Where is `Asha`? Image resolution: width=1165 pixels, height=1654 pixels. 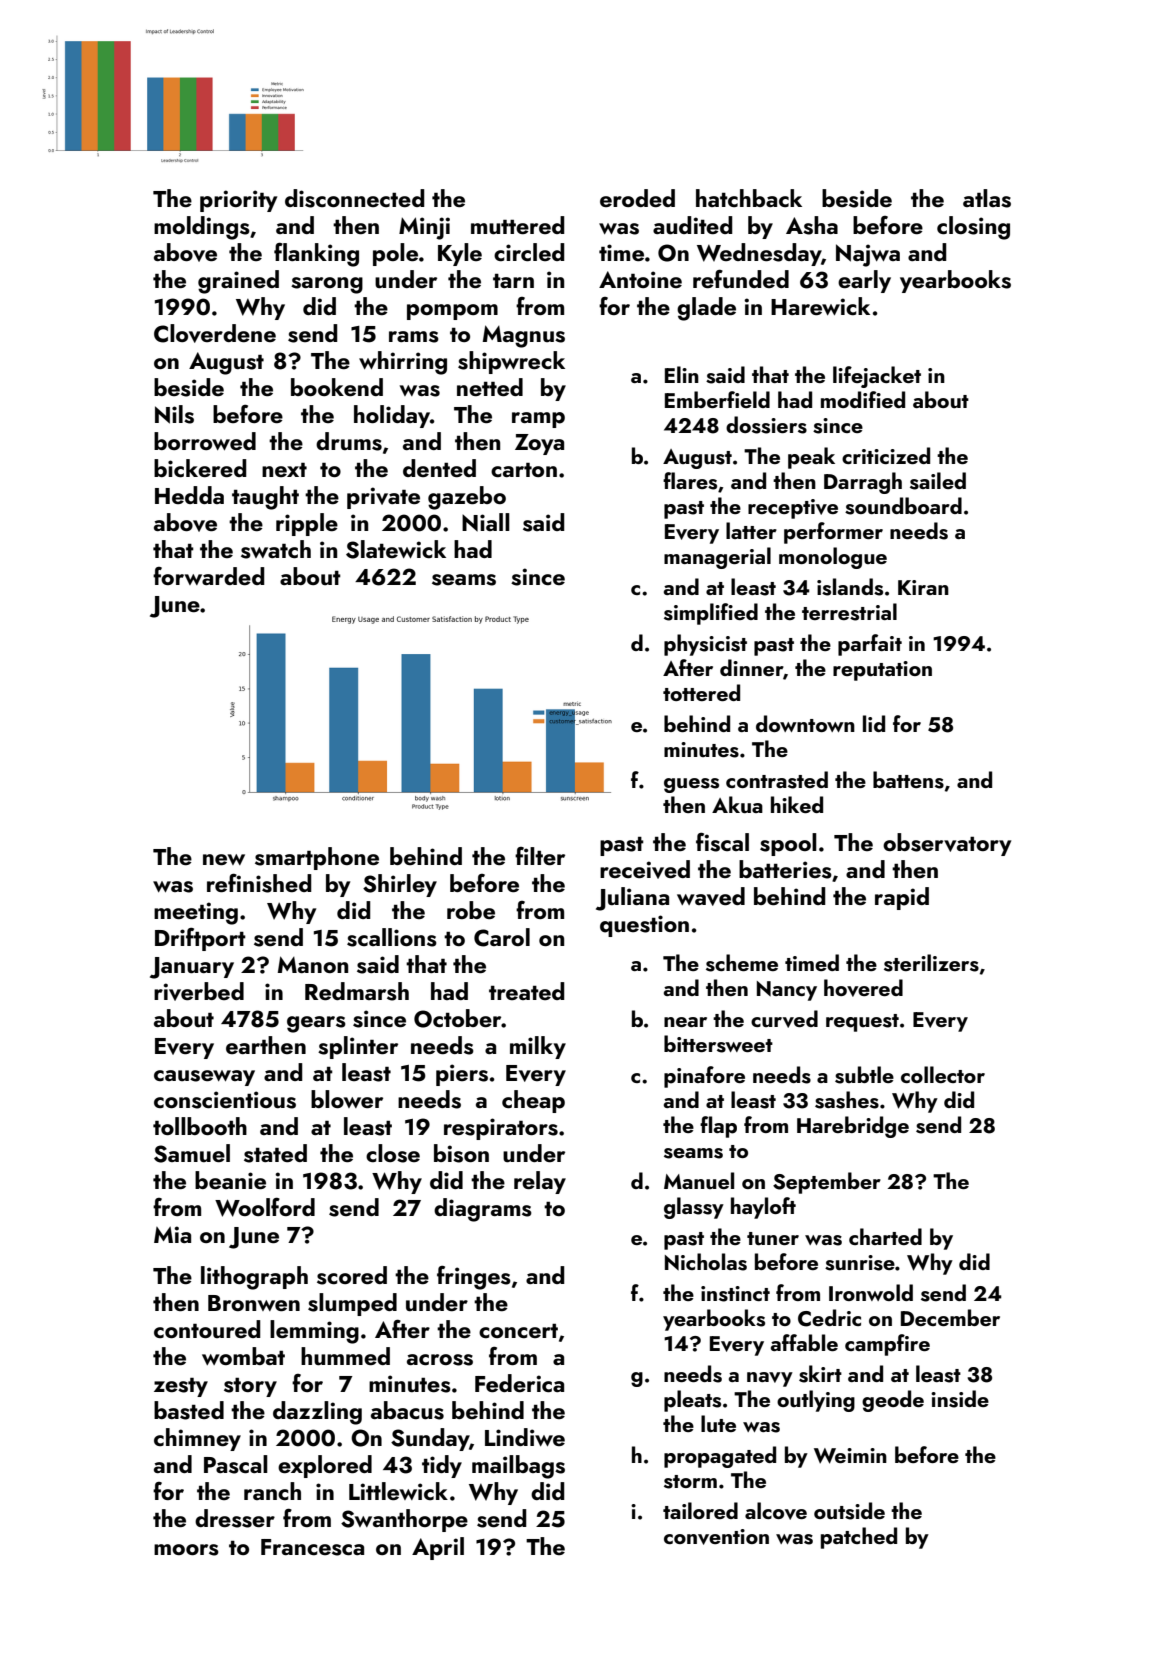 Asha is located at coordinates (812, 225).
